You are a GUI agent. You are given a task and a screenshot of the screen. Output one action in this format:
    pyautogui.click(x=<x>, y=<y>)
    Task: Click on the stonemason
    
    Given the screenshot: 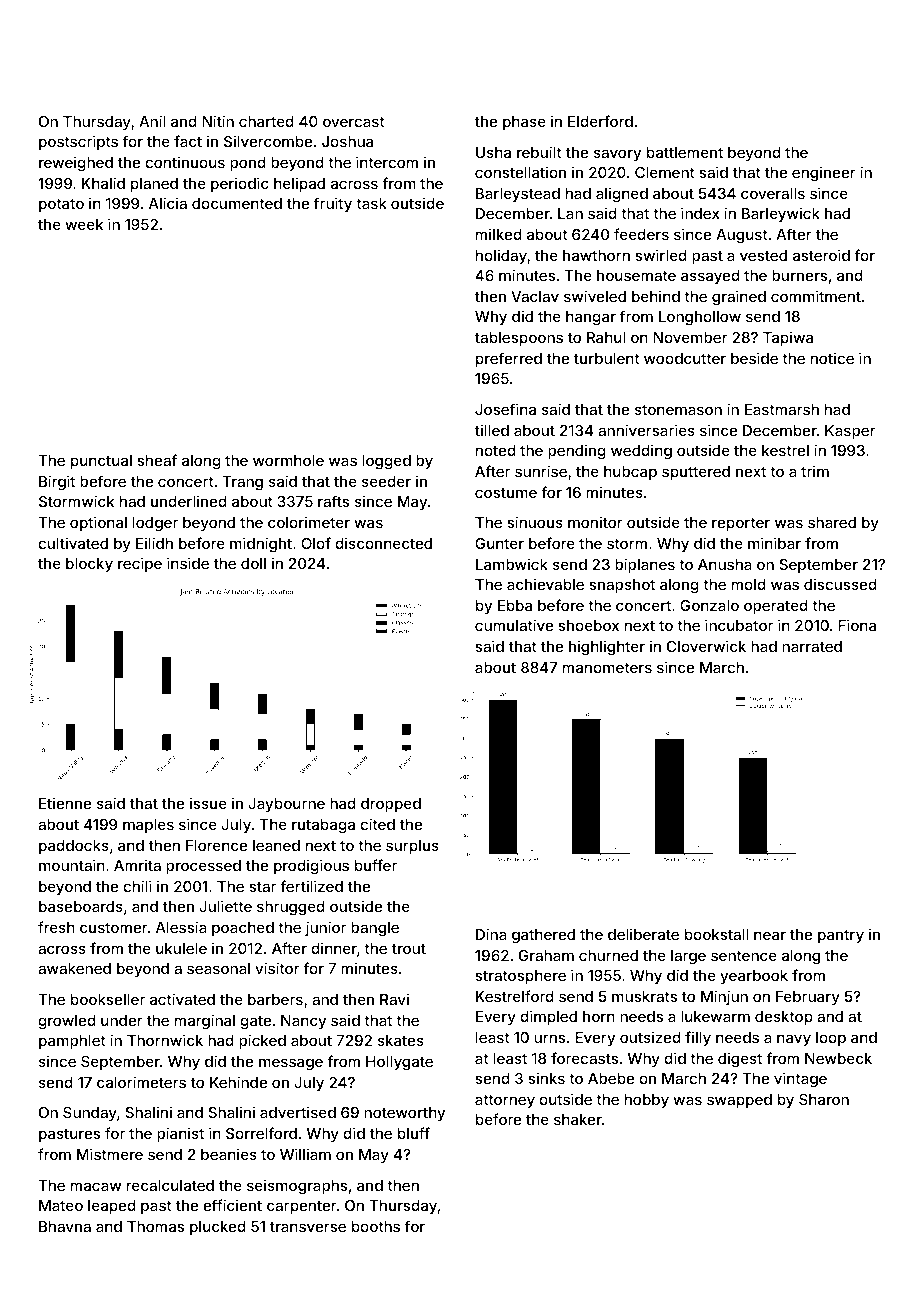 What is the action you would take?
    pyautogui.click(x=678, y=410)
